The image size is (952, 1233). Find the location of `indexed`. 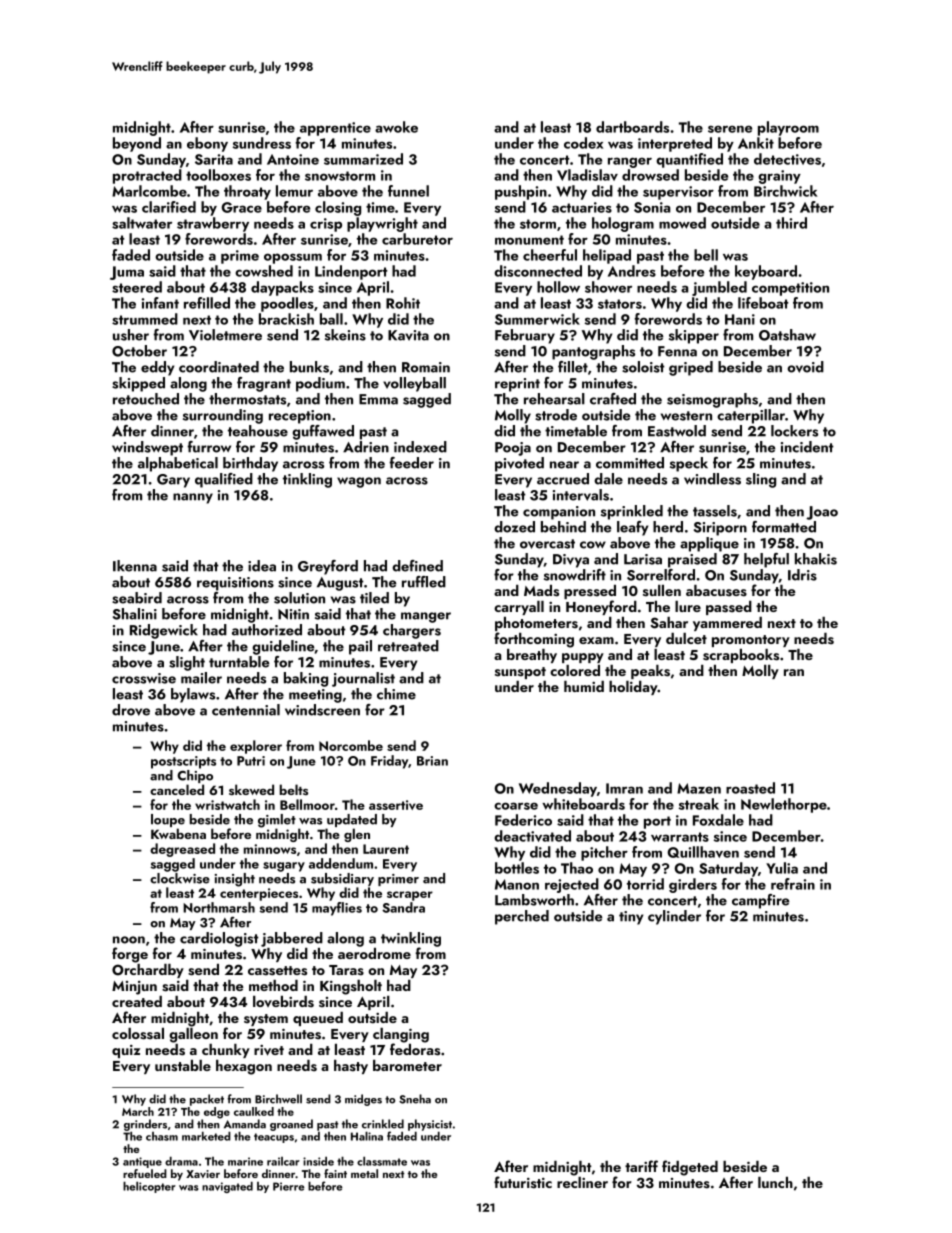

indexed is located at coordinates (420, 447).
